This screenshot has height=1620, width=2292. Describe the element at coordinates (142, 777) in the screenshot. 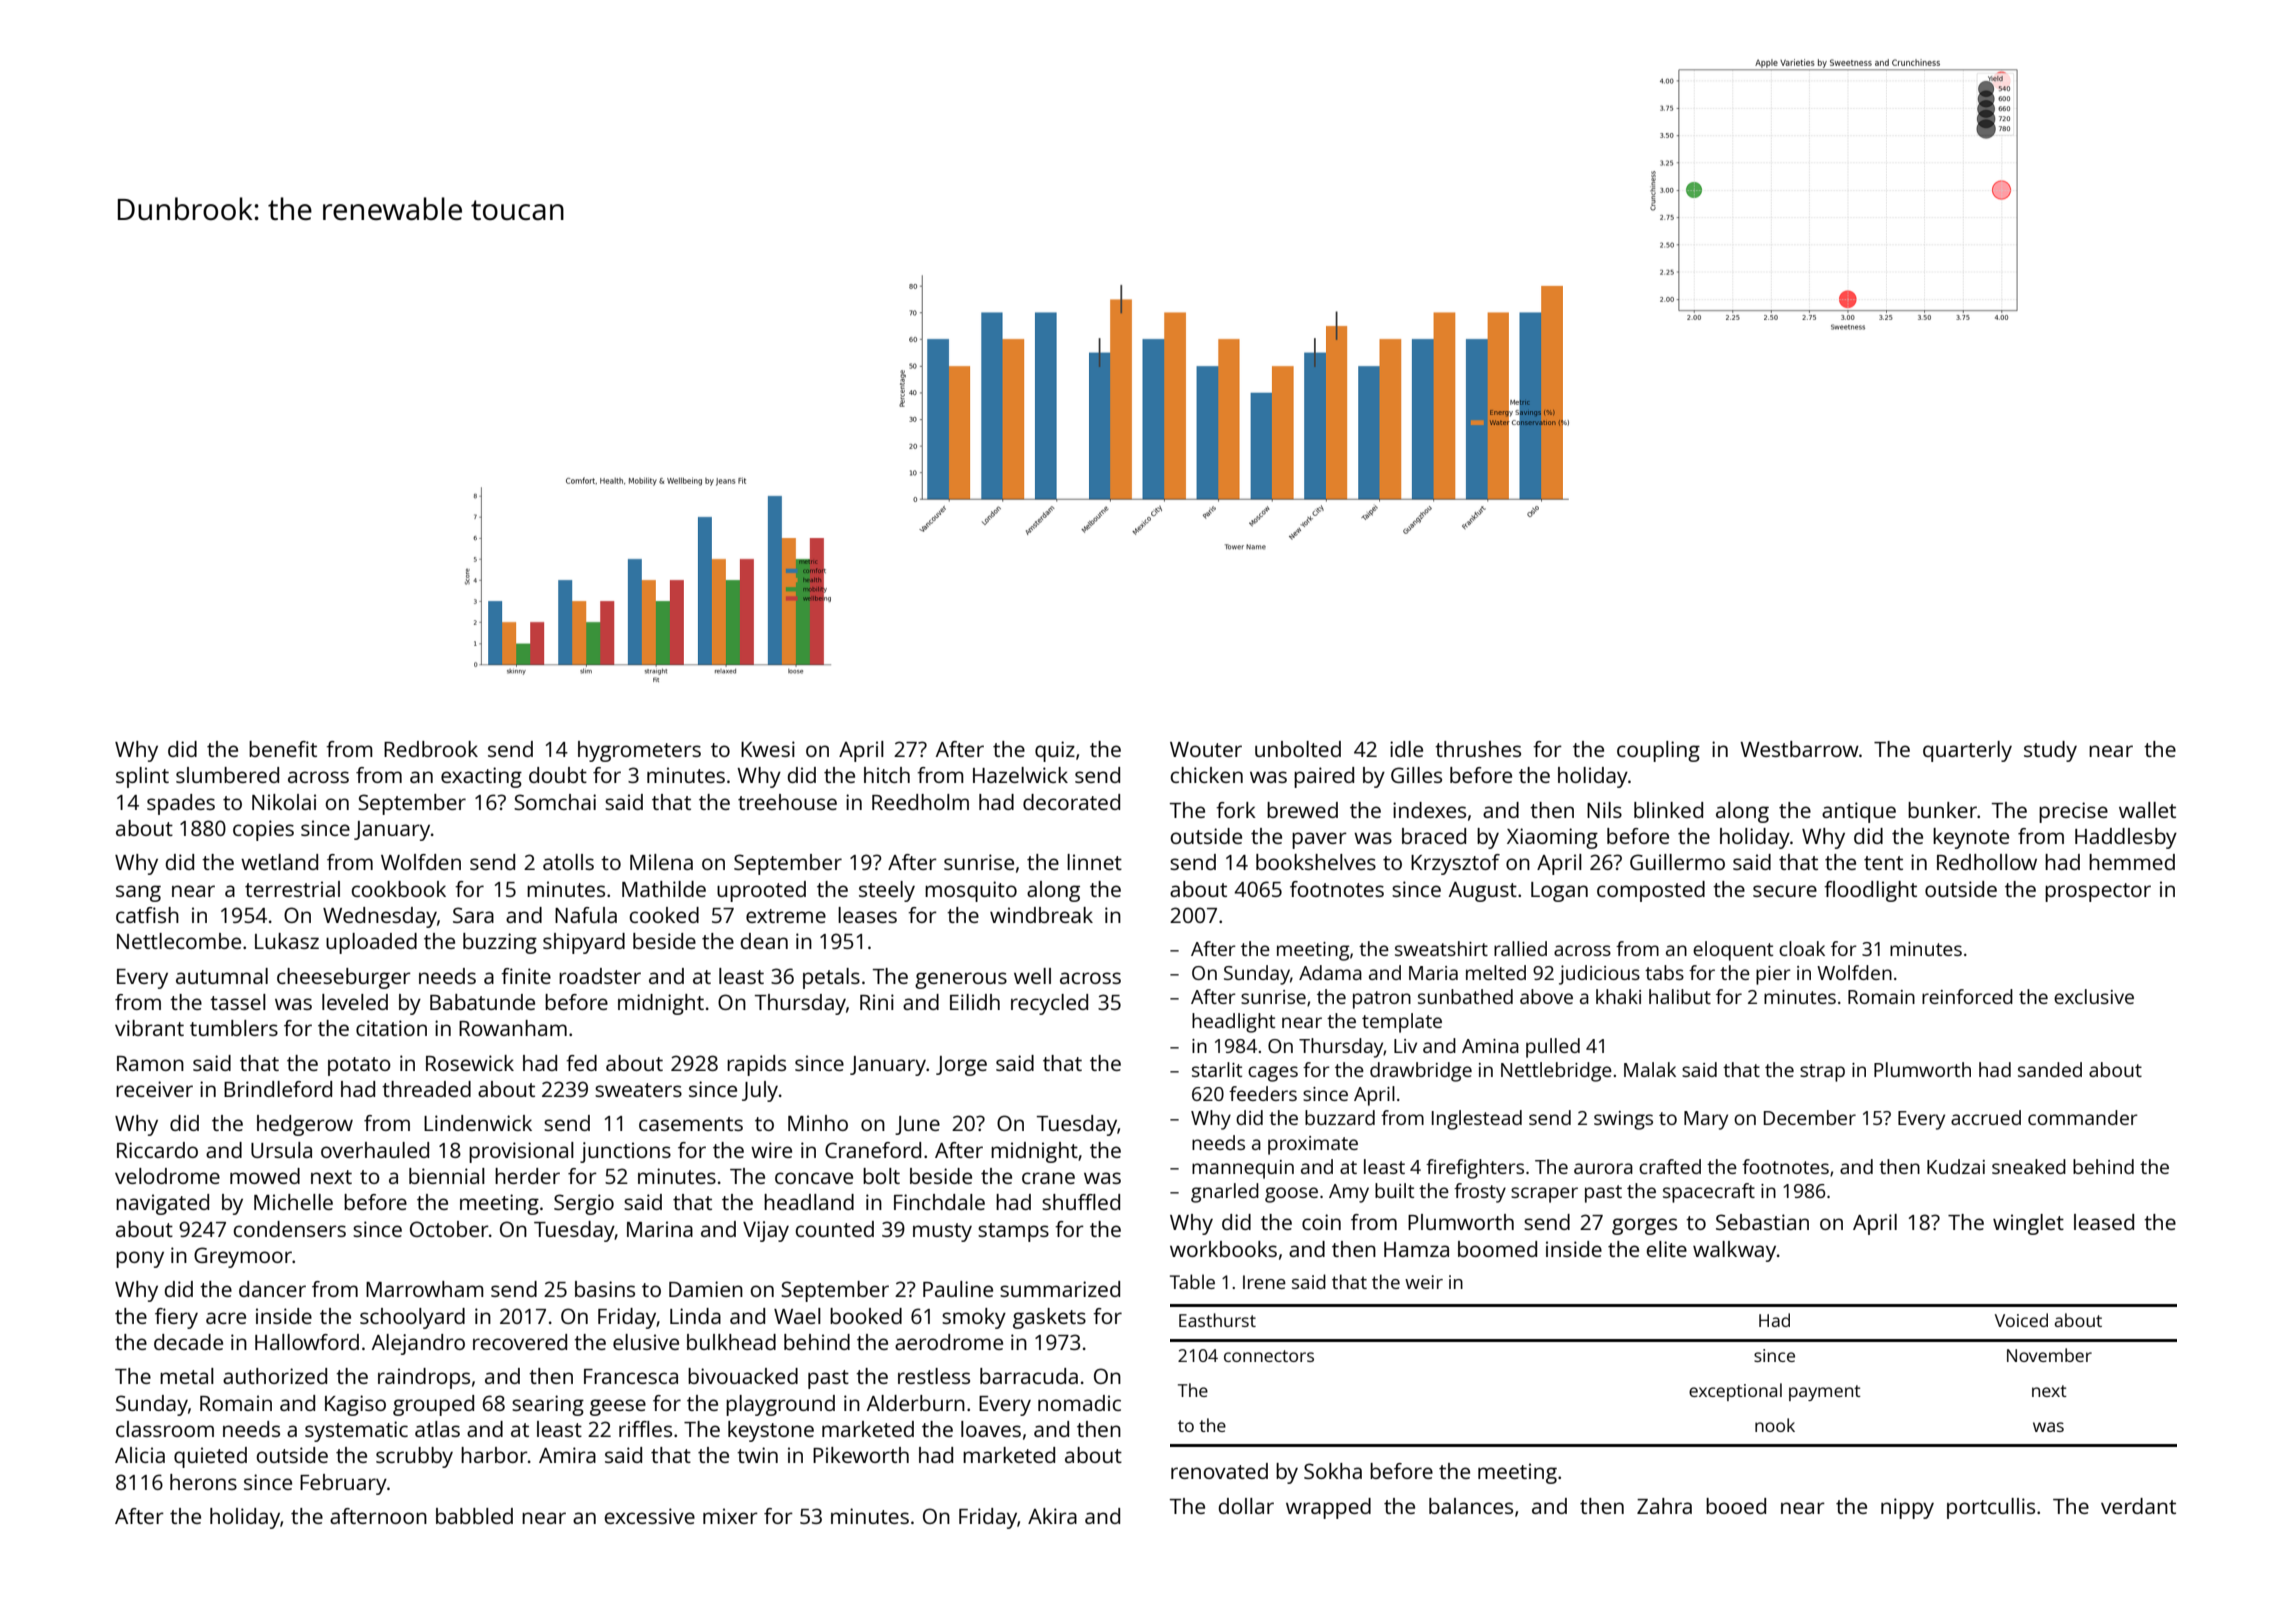

I see `splint` at that location.
